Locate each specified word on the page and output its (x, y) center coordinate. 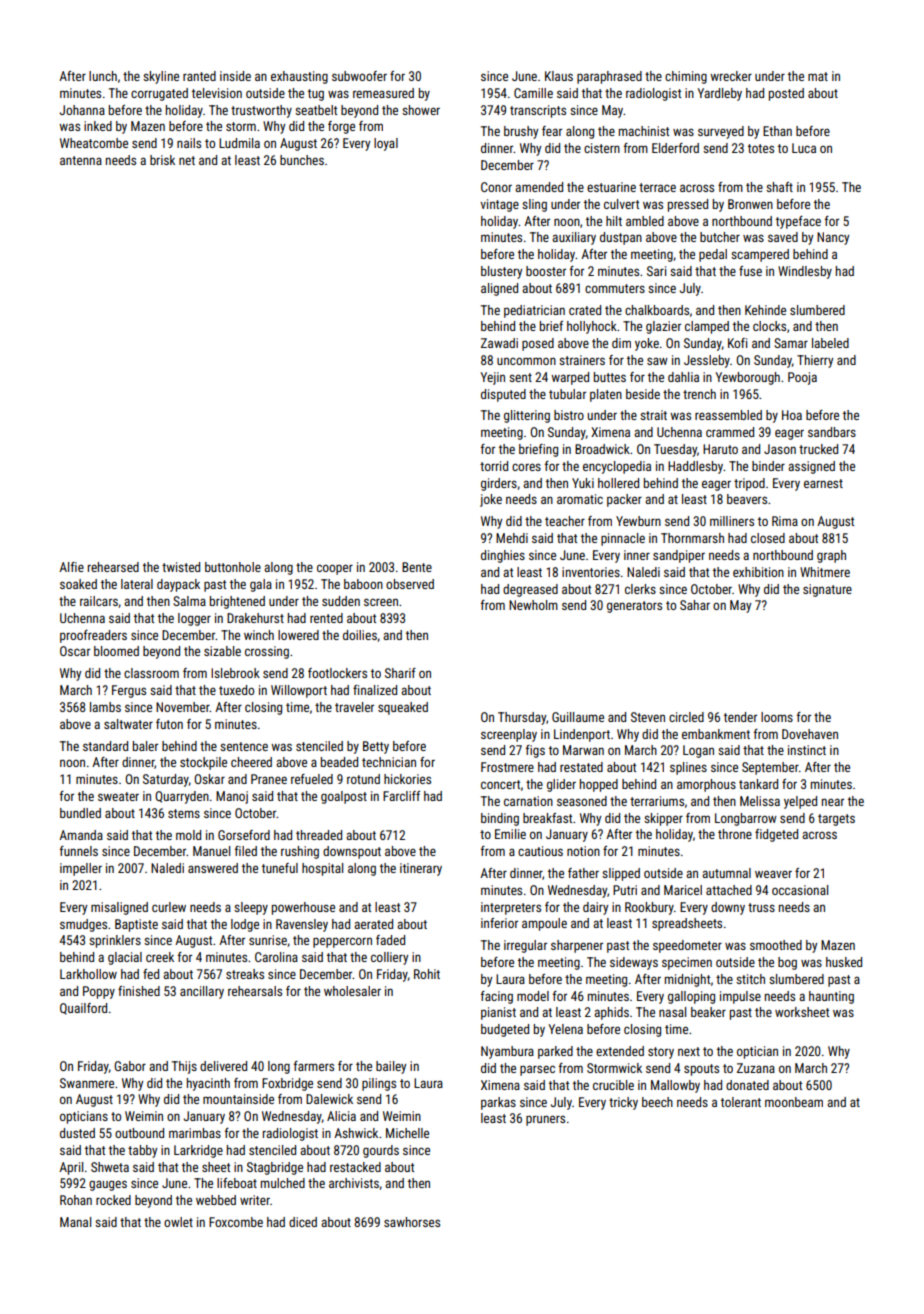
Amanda (81, 835)
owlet (178, 1222)
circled (686, 717)
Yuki (583, 483)
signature (827, 590)
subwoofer (359, 76)
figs (535, 751)
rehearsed (113, 567)
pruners (545, 1120)
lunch (103, 76)
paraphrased (609, 77)
